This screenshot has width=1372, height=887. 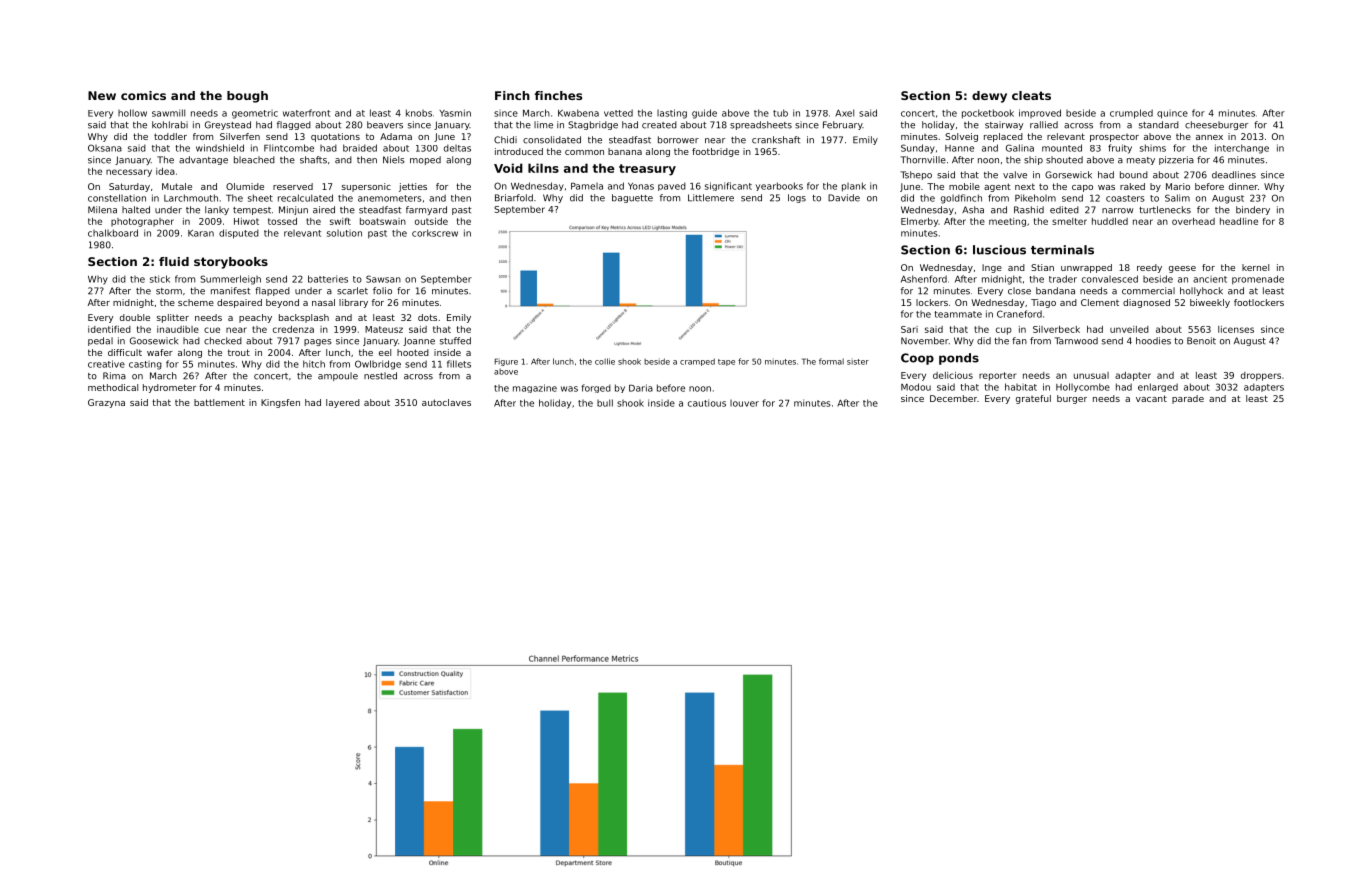 I want to click on Mateusz, so click(x=384, y=329).
